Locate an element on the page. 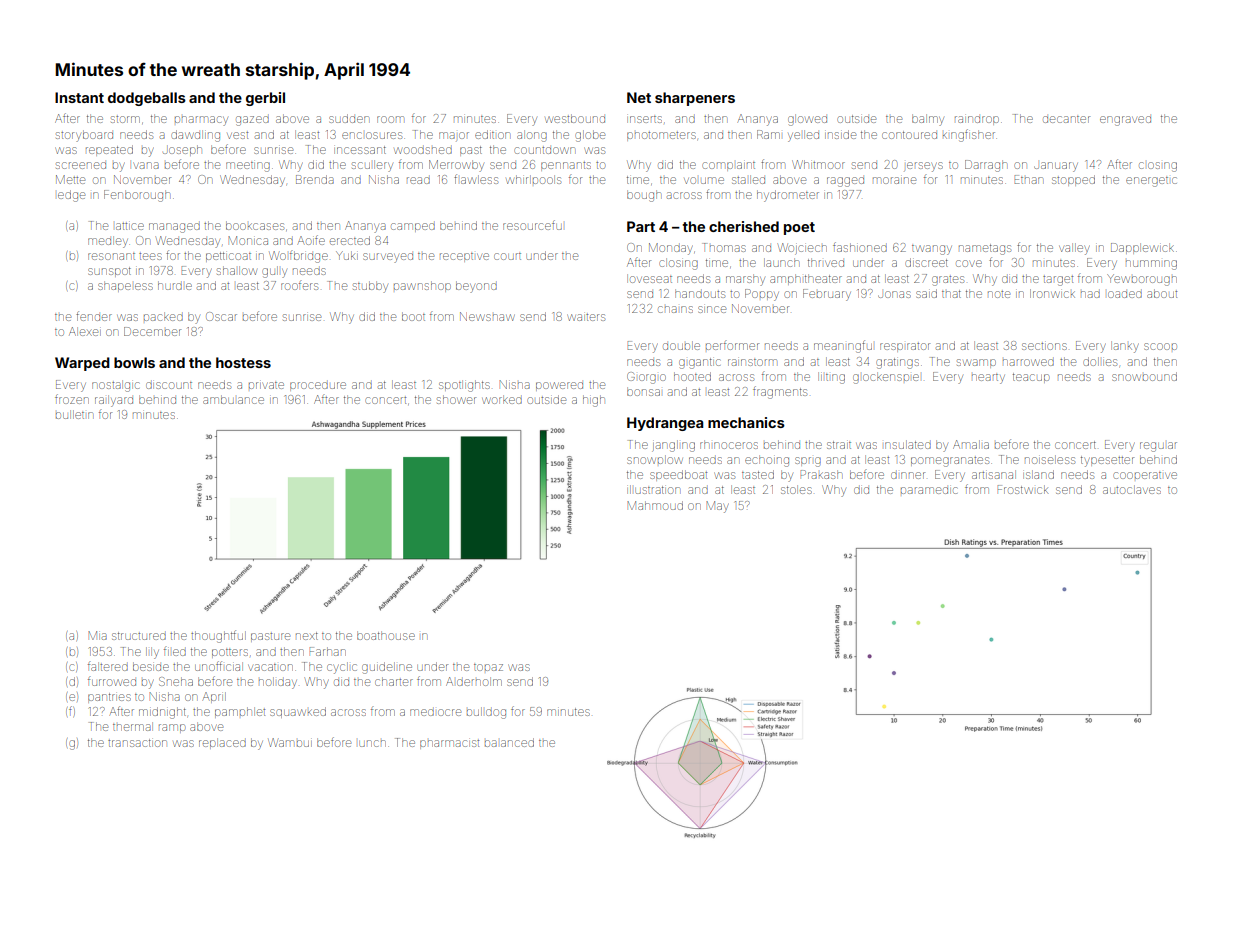 The width and height of the document is (1233, 952). insulated is located at coordinates (908, 444).
